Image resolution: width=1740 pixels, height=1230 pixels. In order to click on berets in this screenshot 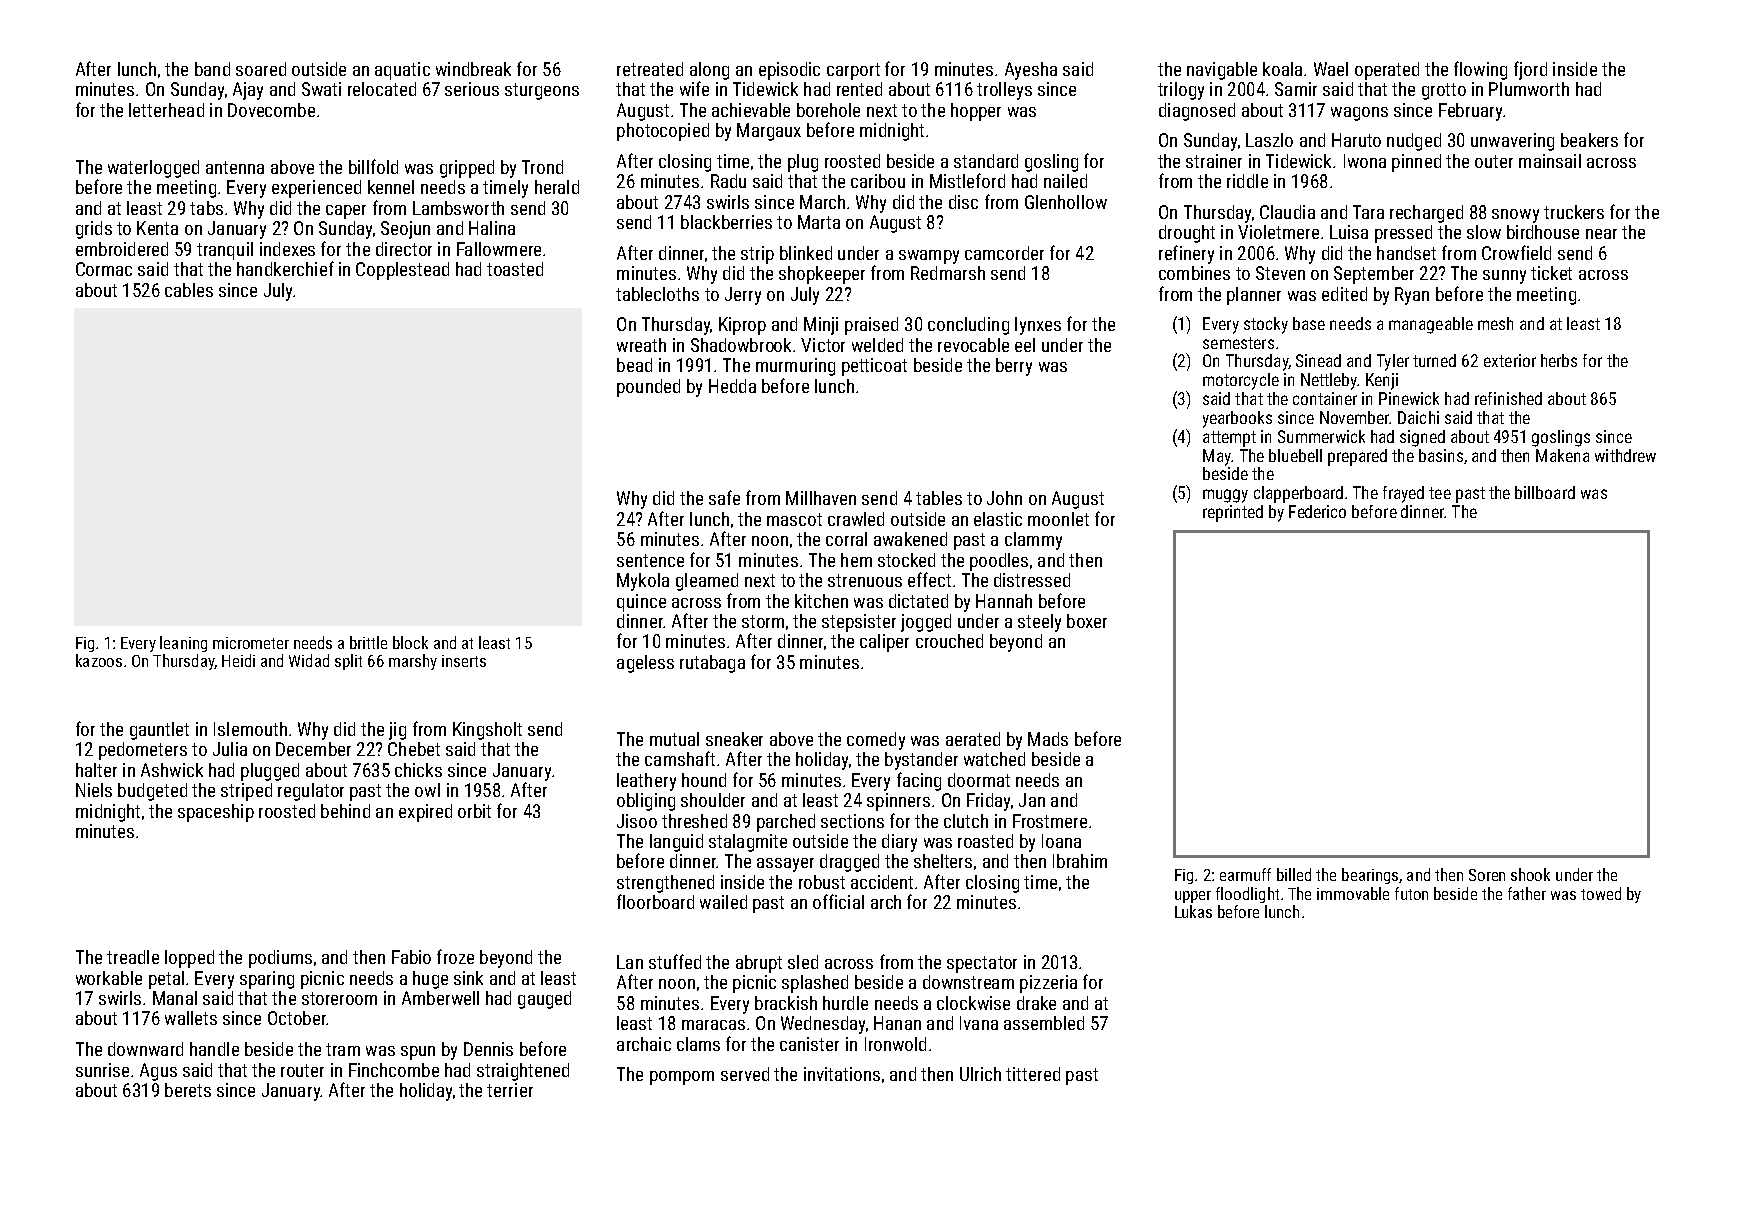, I will do `click(188, 1090)`.
